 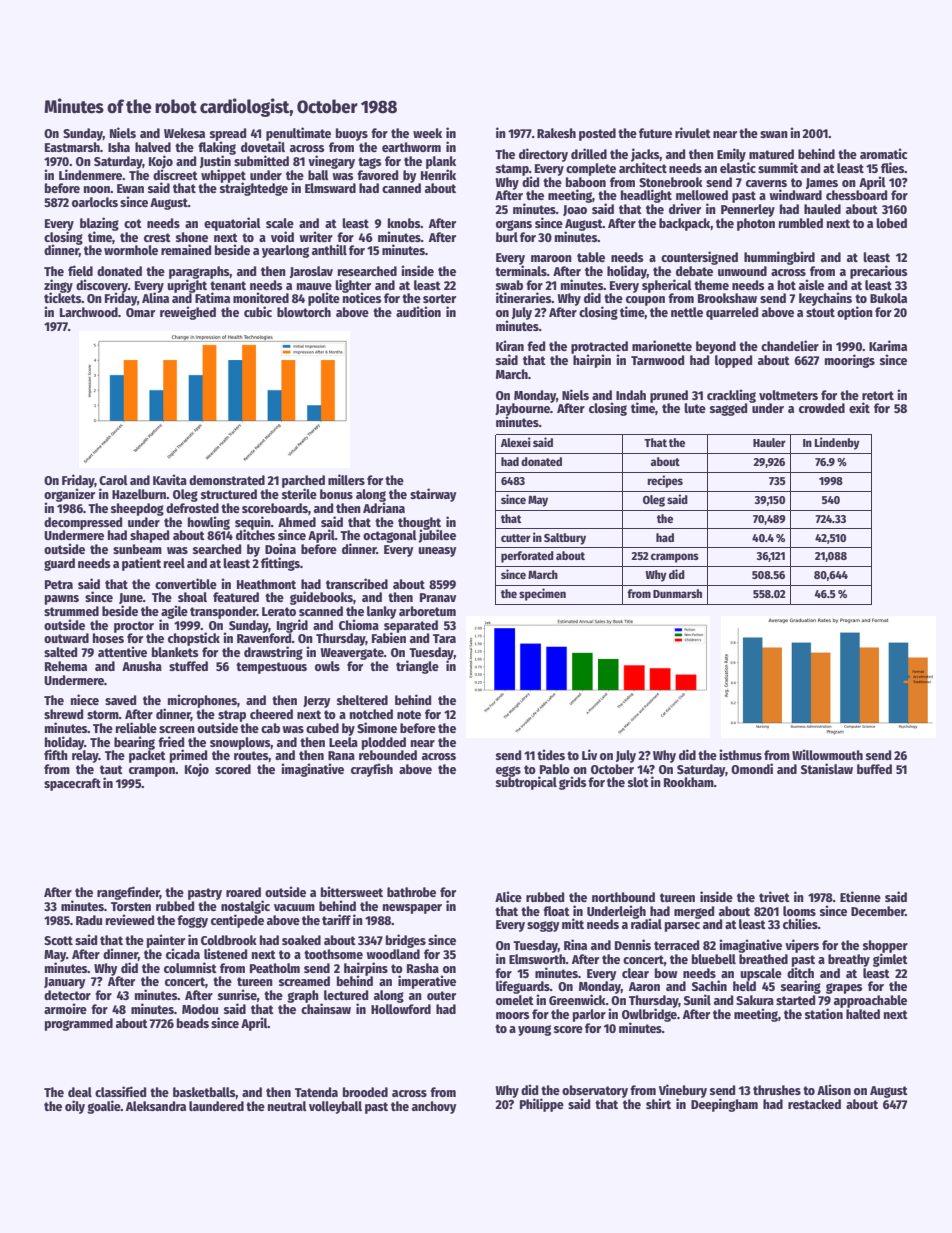 What do you see at coordinates (417, 667) in the screenshot?
I see `triangle` at bounding box center [417, 667].
